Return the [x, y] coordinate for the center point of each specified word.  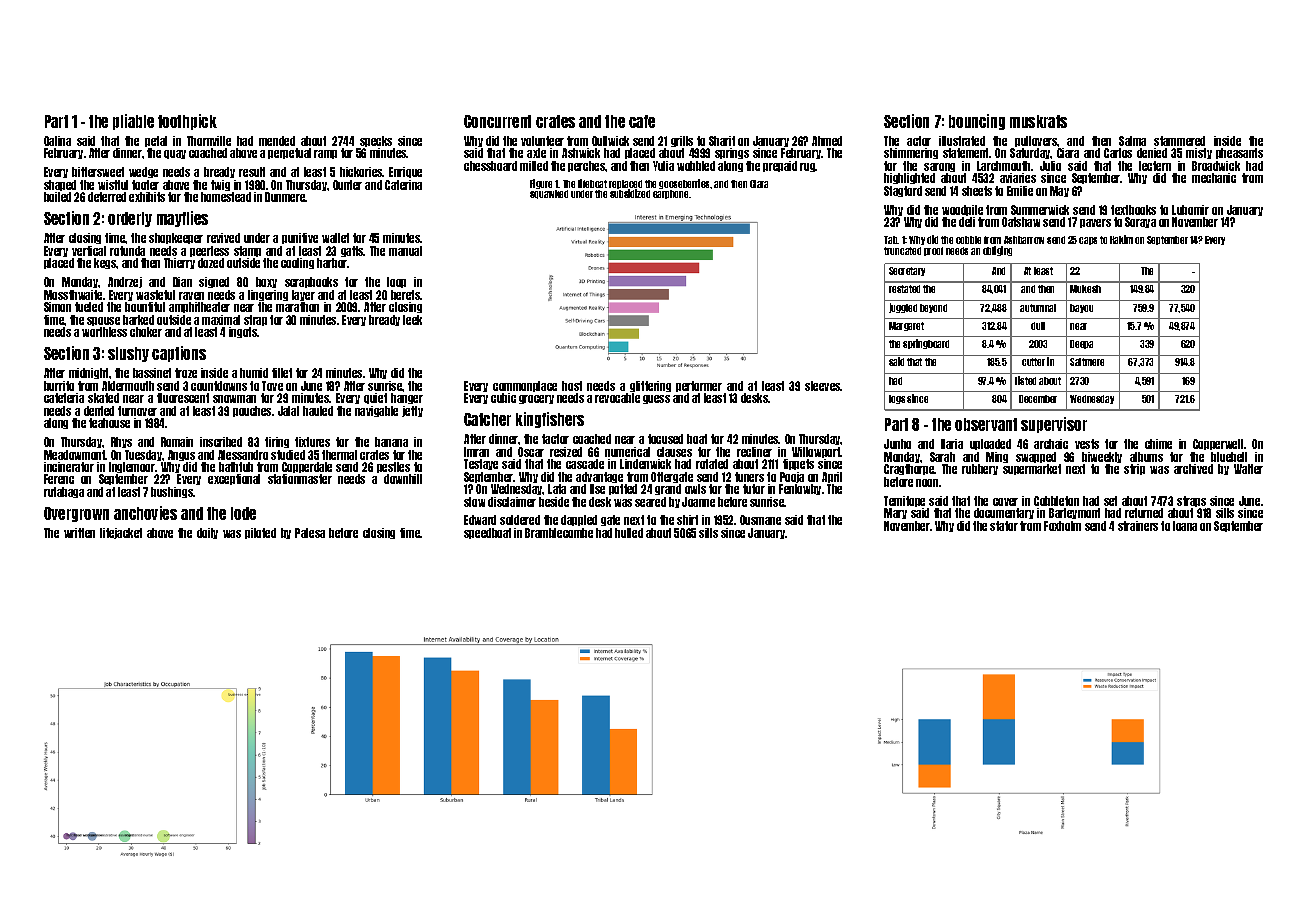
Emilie [1020, 191]
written [79, 533]
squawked [549, 194]
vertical [89, 251]
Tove [272, 386]
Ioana [1185, 526]
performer [699, 386]
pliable [133, 122]
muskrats [1038, 121]
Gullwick [610, 141]
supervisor [1054, 425]
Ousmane [760, 520]
